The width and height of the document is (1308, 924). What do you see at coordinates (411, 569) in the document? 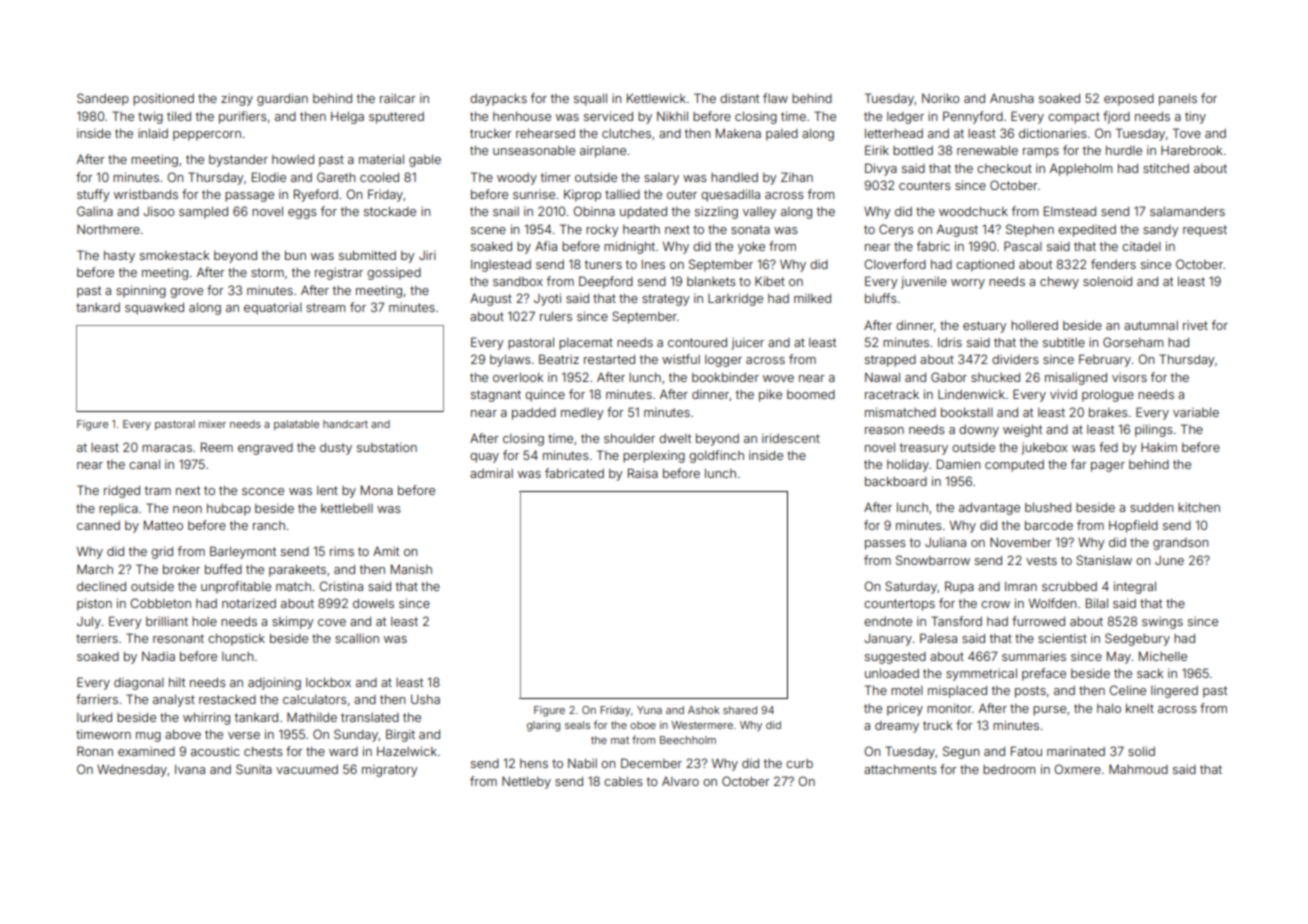
I see `Manish` at bounding box center [411, 569].
